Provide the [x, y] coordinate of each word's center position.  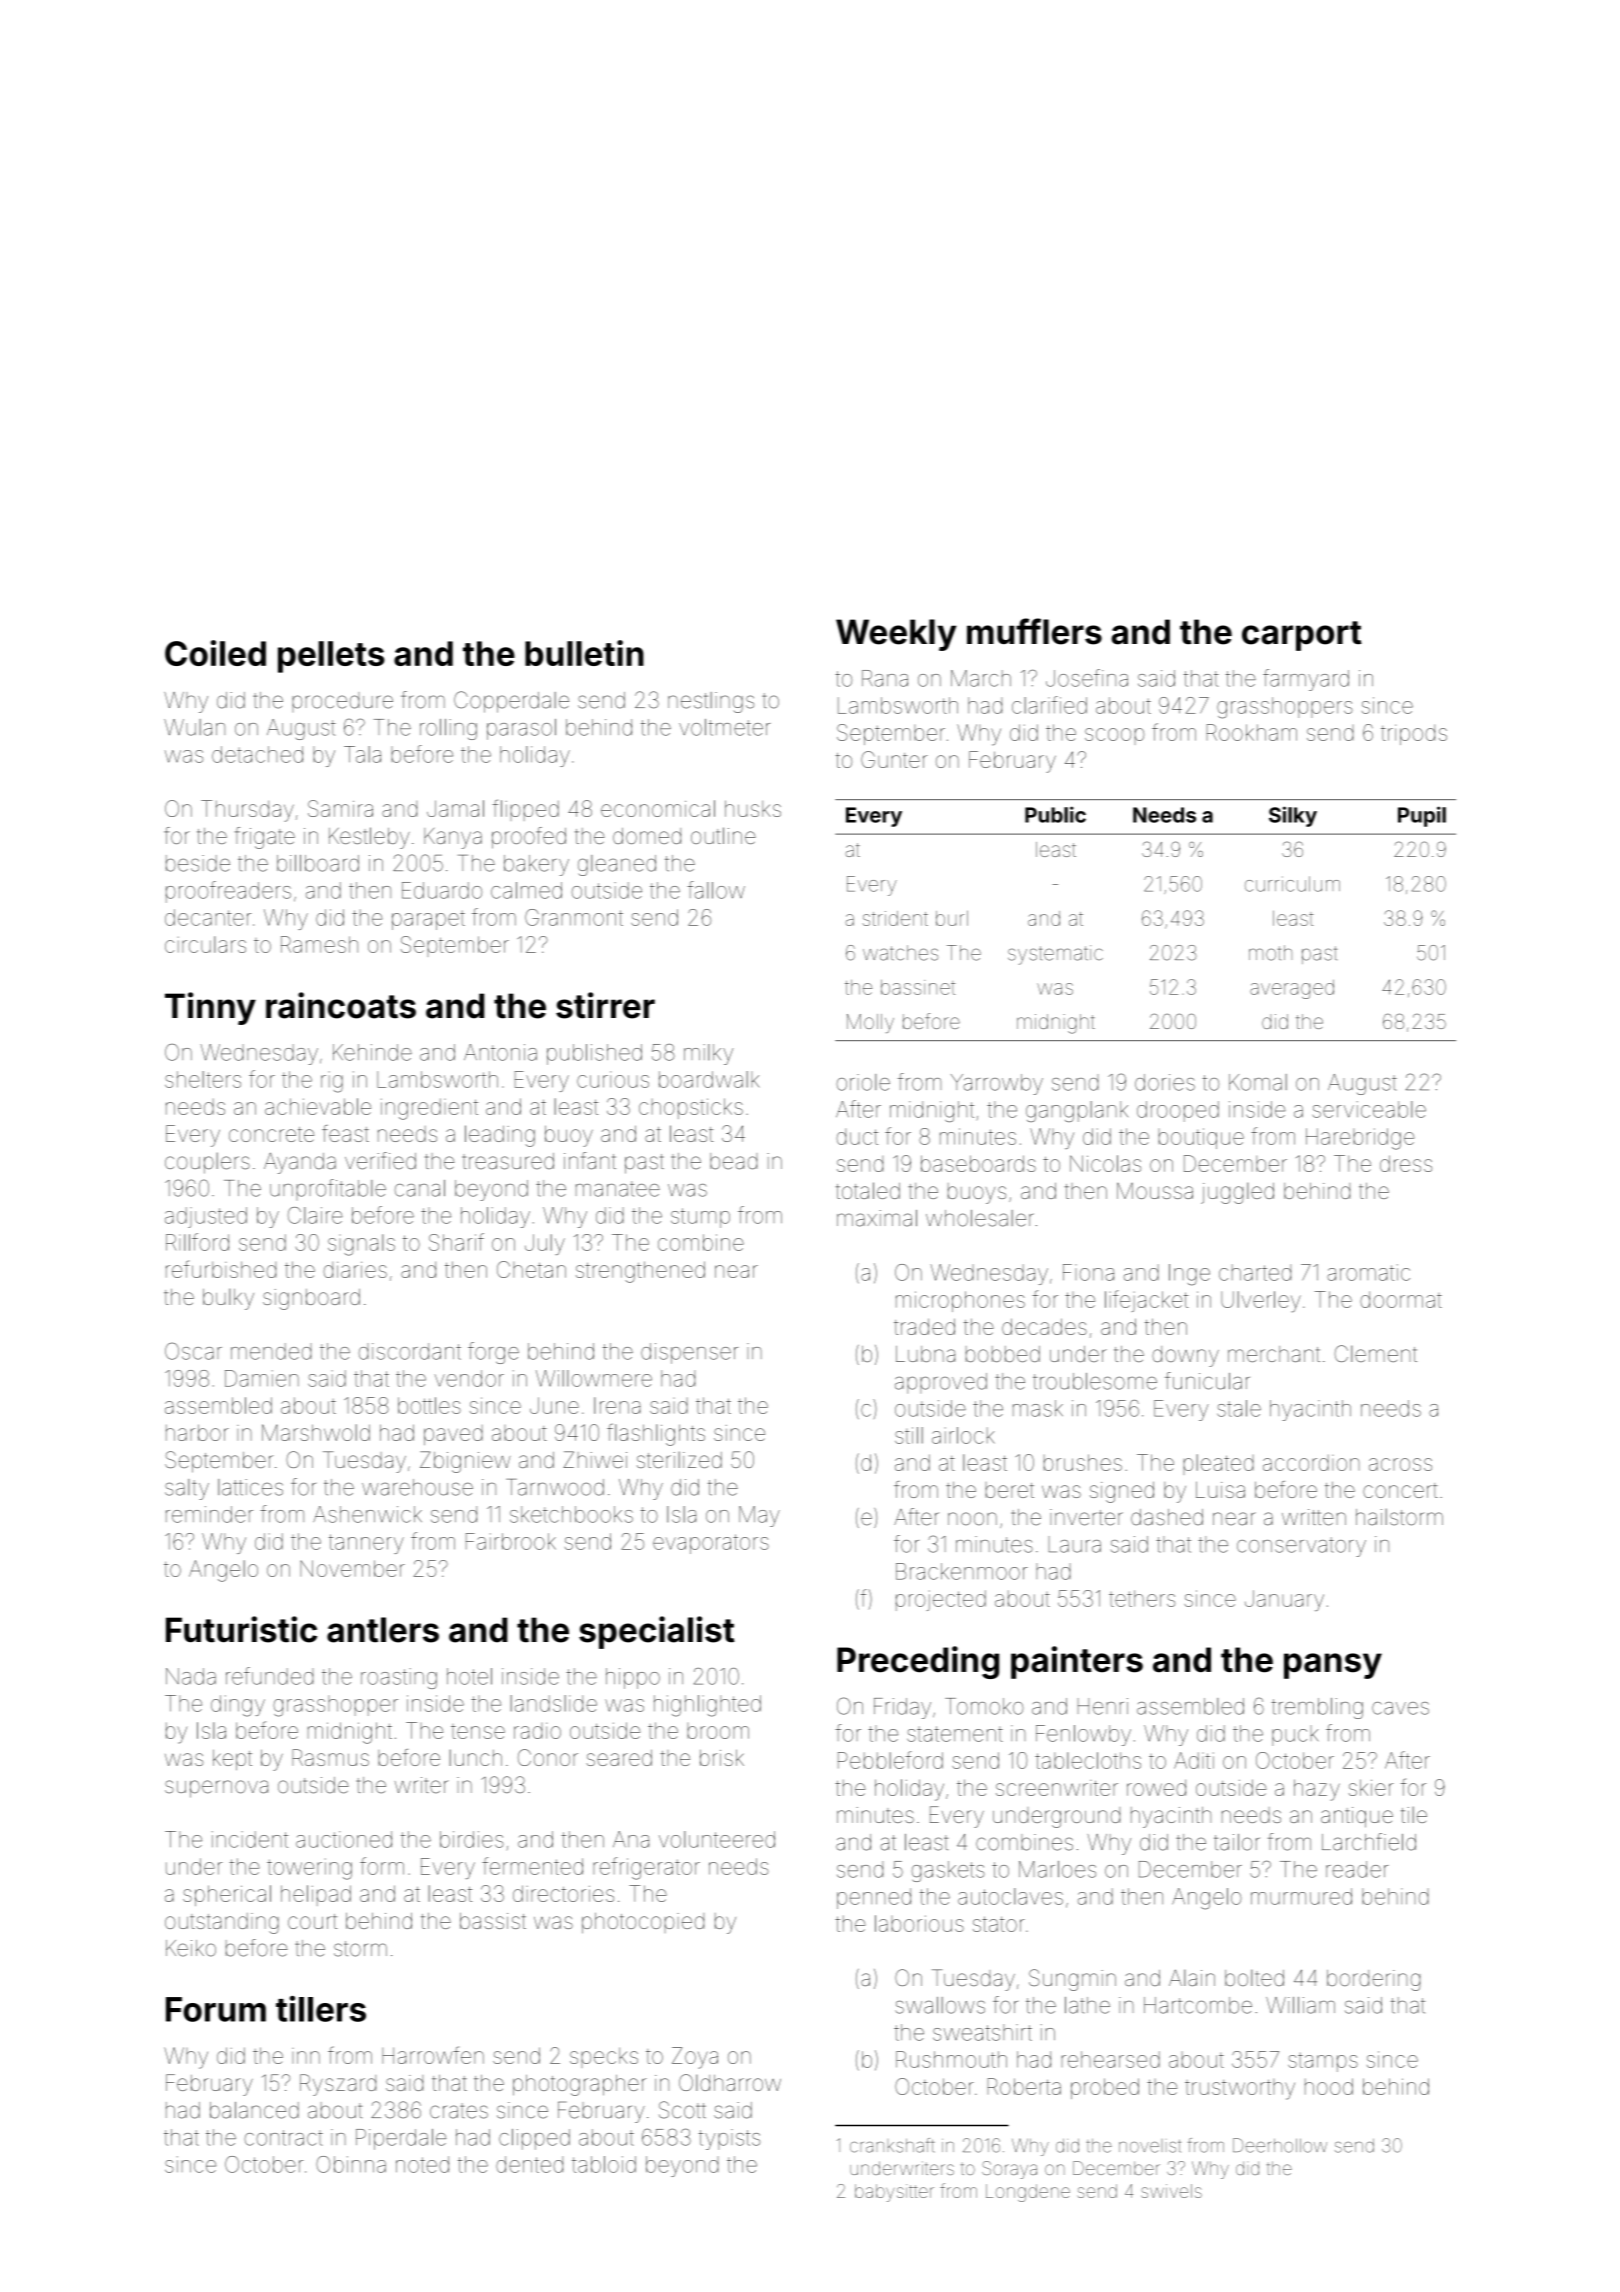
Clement [1376, 1353]
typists [729, 2139]
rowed [1156, 1788]
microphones [960, 1301]
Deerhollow [1280, 2145]
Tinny [210, 1008]
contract [283, 2138]
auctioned [344, 1839]
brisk [722, 1758]
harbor [197, 1432]
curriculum [1292, 884]
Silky [1293, 816]
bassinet [918, 987]
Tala [362, 754]
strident [895, 918]
